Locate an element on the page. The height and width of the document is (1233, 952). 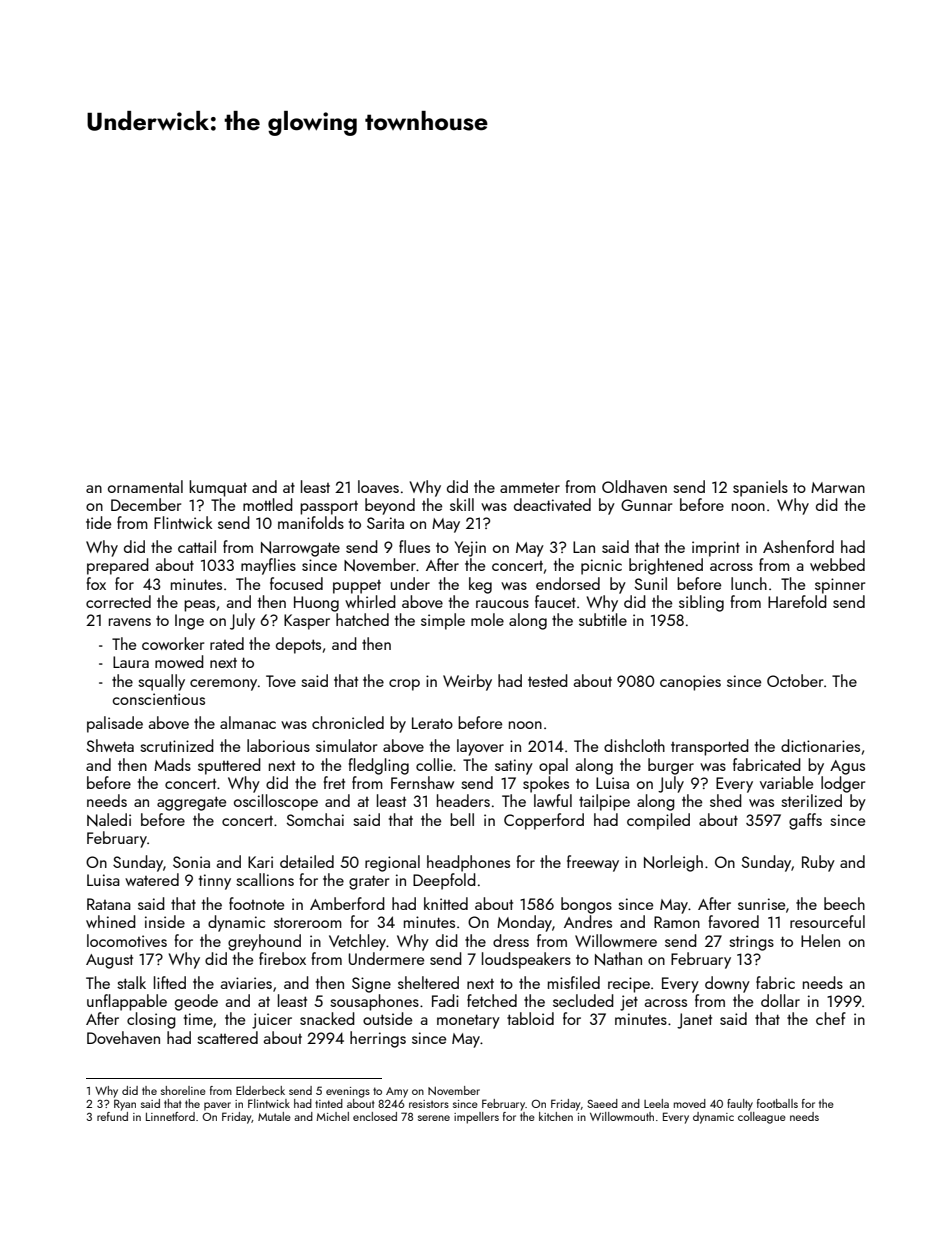
sterilized is located at coordinates (811, 800).
